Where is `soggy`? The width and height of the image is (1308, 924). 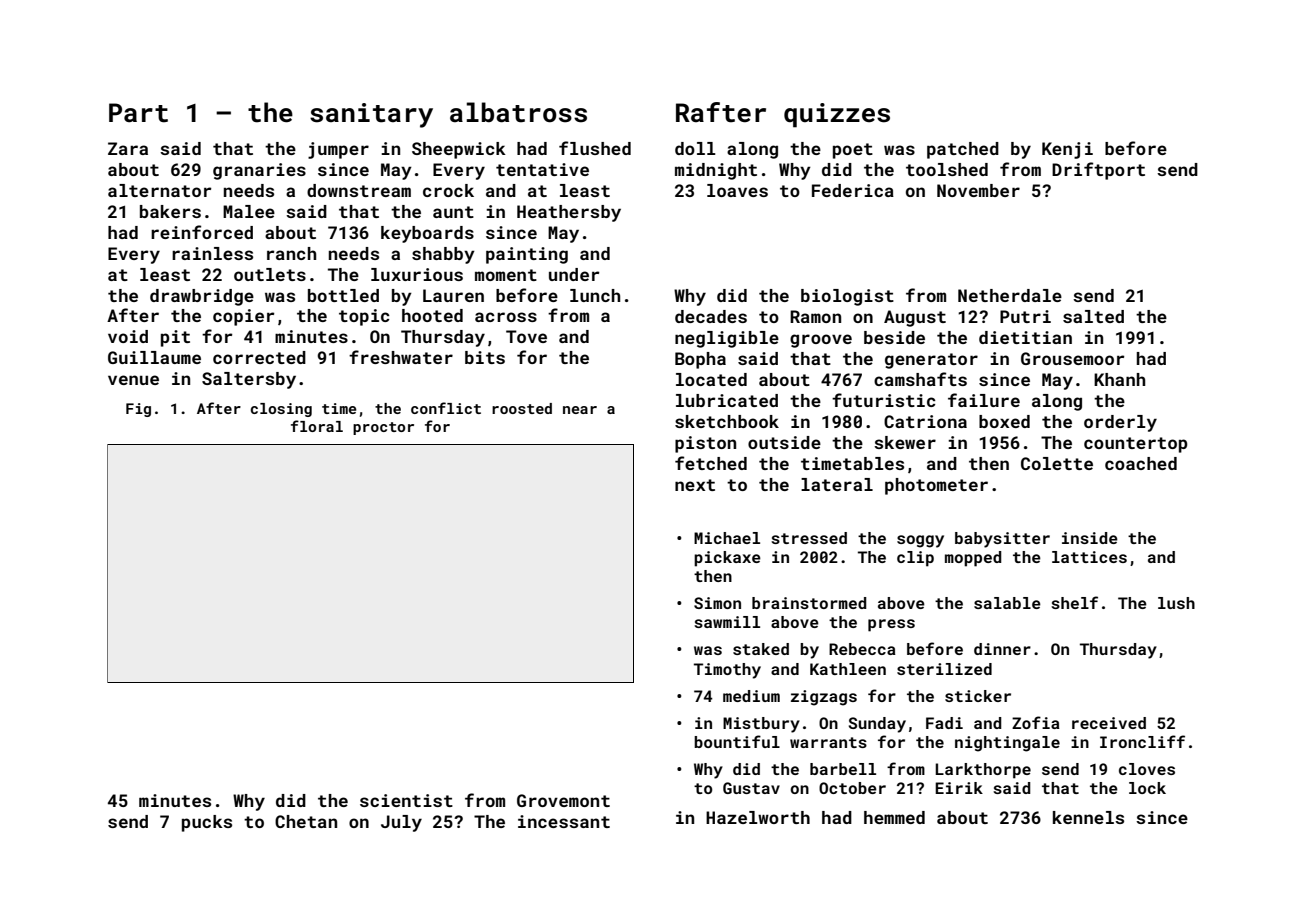
soggy is located at coordinates (920, 541).
